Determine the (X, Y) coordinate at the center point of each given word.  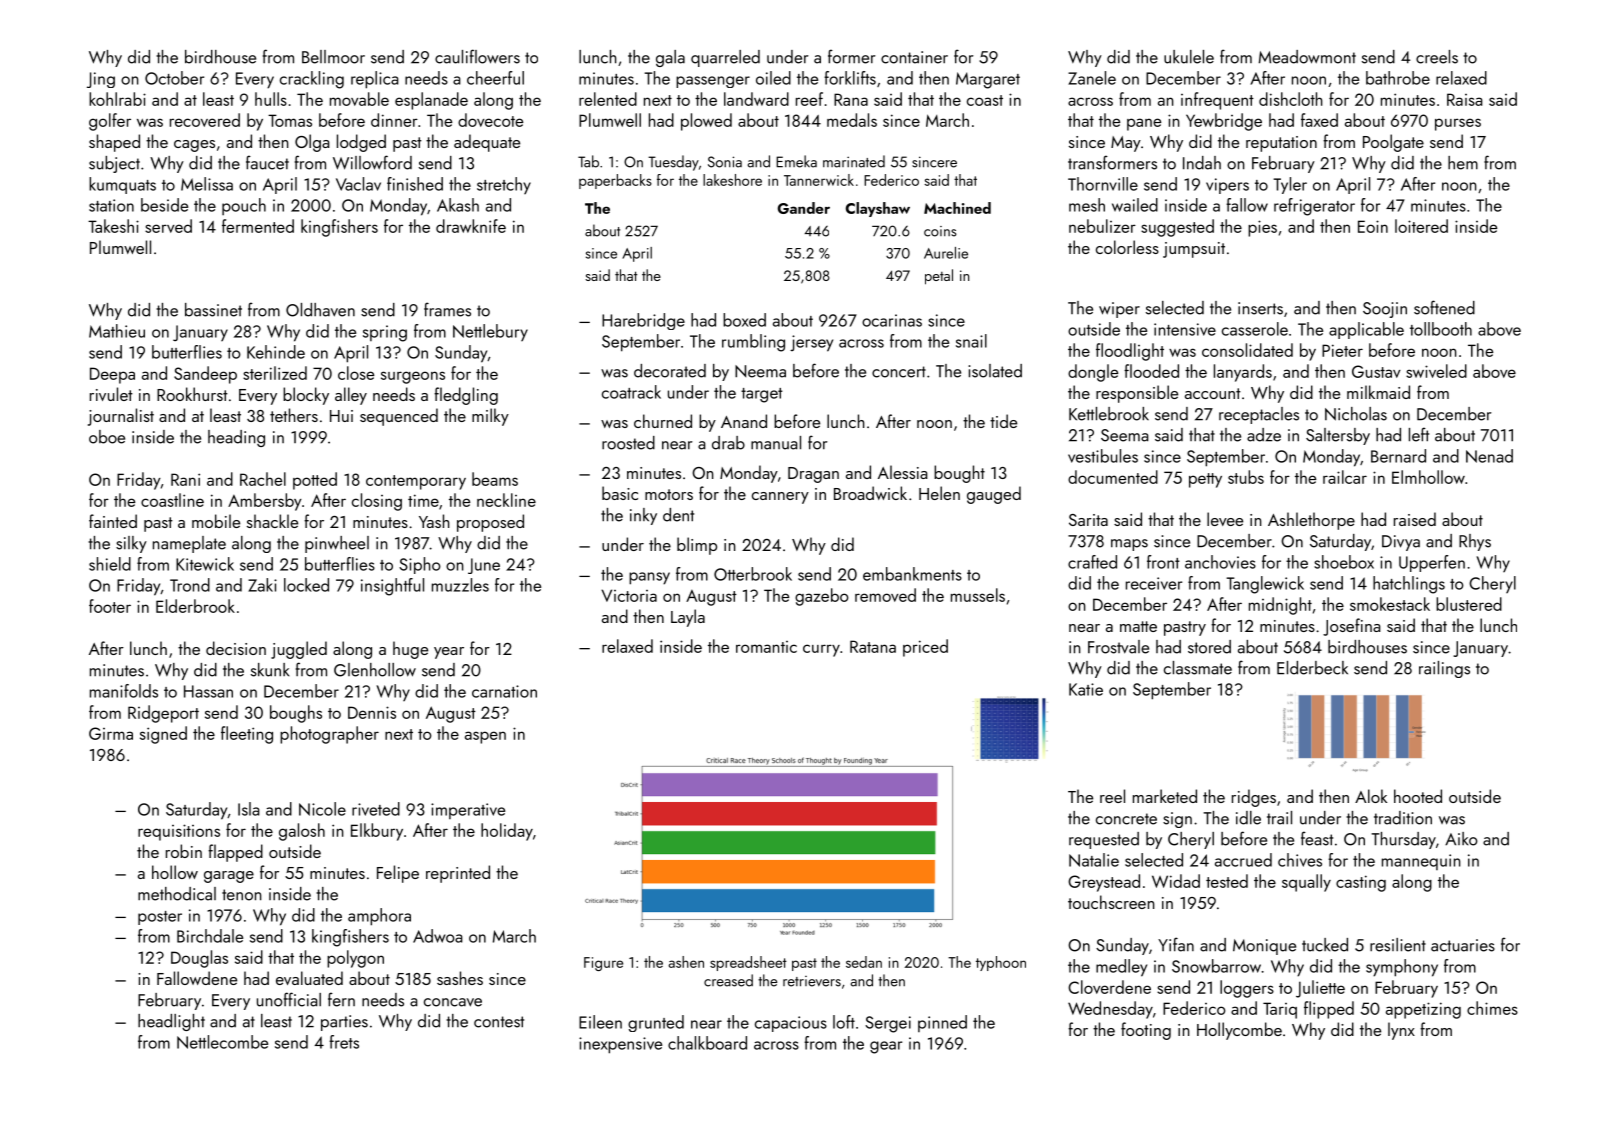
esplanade (431, 101)
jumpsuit (1194, 250)
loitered (1421, 226)
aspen (485, 737)
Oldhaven (320, 310)
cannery (780, 498)
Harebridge (643, 321)
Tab (588, 161)
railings (1444, 669)
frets (344, 1042)
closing (377, 502)
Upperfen (1432, 563)
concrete (1126, 819)
